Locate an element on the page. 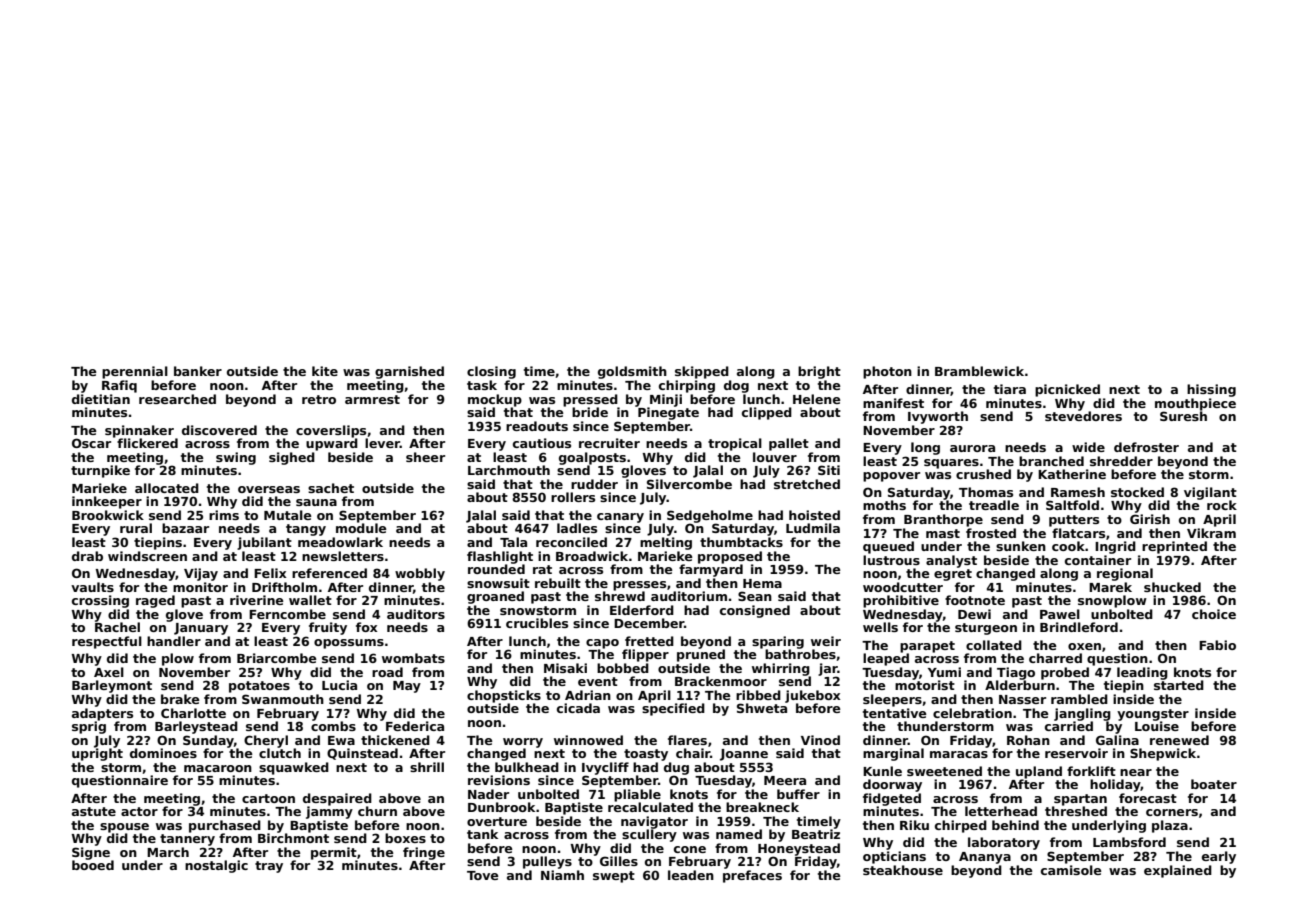 This document has height=924, width=1308. rural is located at coordinates (136, 528).
